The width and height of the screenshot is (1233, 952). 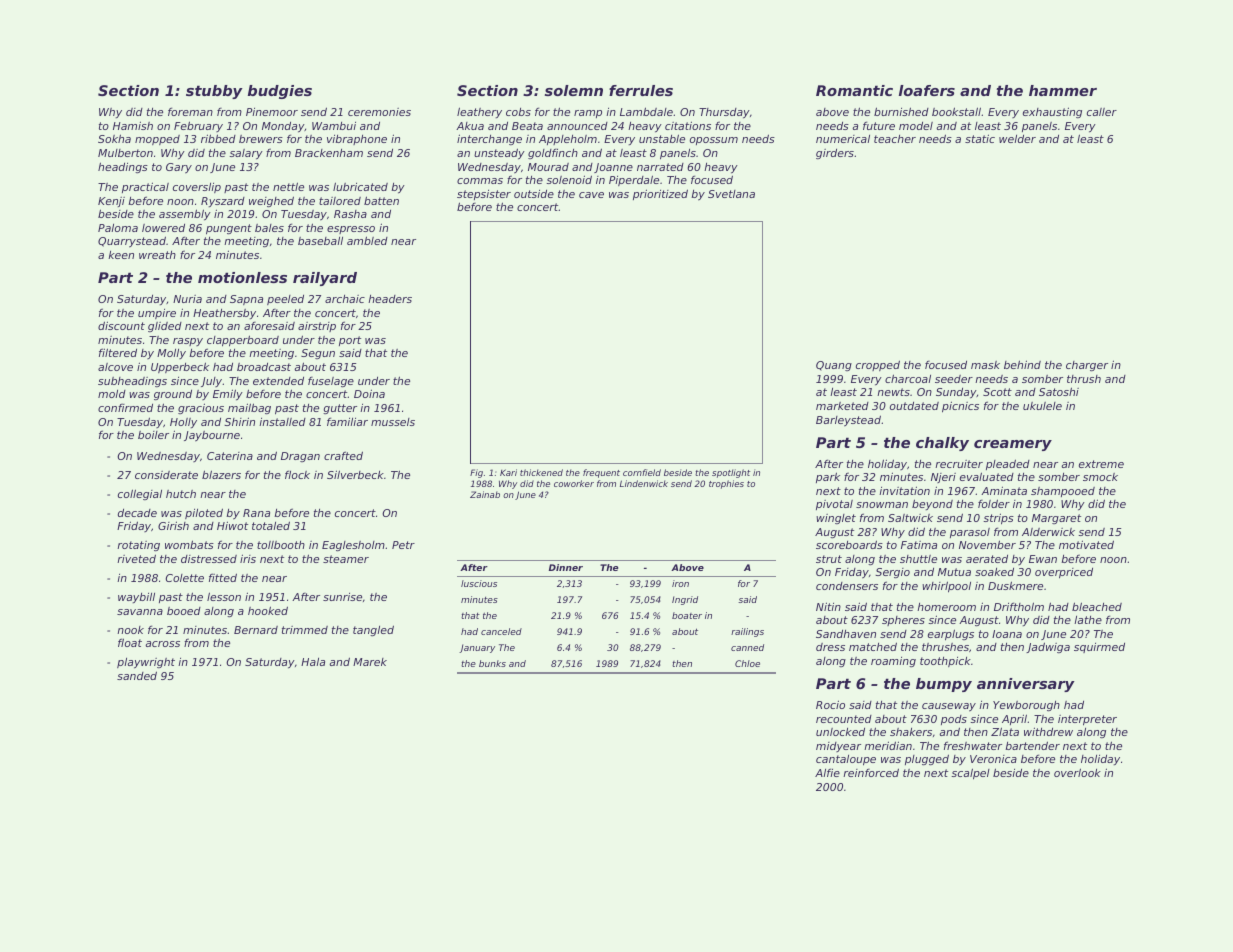 What do you see at coordinates (280, 92) in the screenshot?
I see `budgies` at bounding box center [280, 92].
